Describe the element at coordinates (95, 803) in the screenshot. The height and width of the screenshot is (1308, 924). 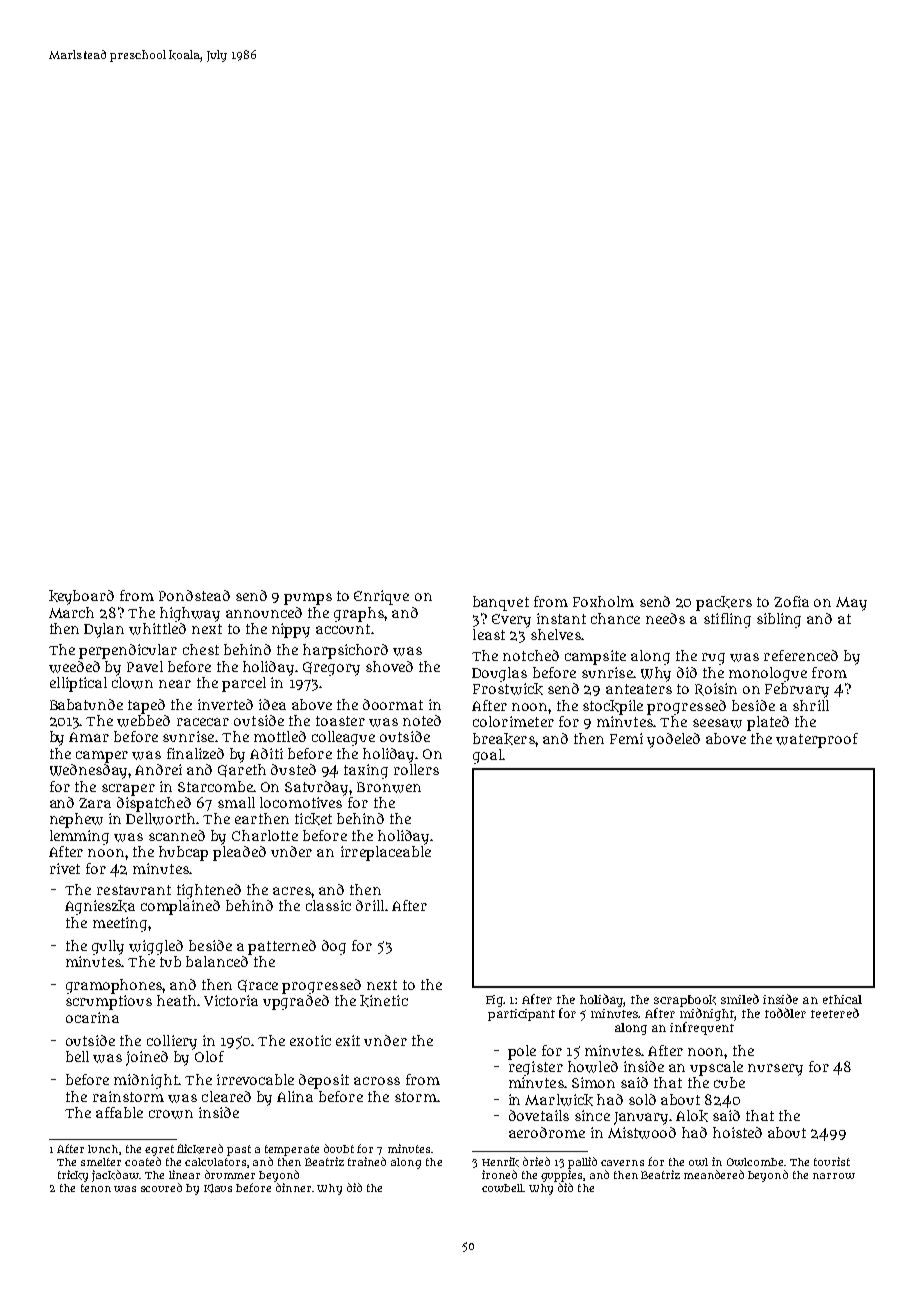
I see `Zara` at that location.
